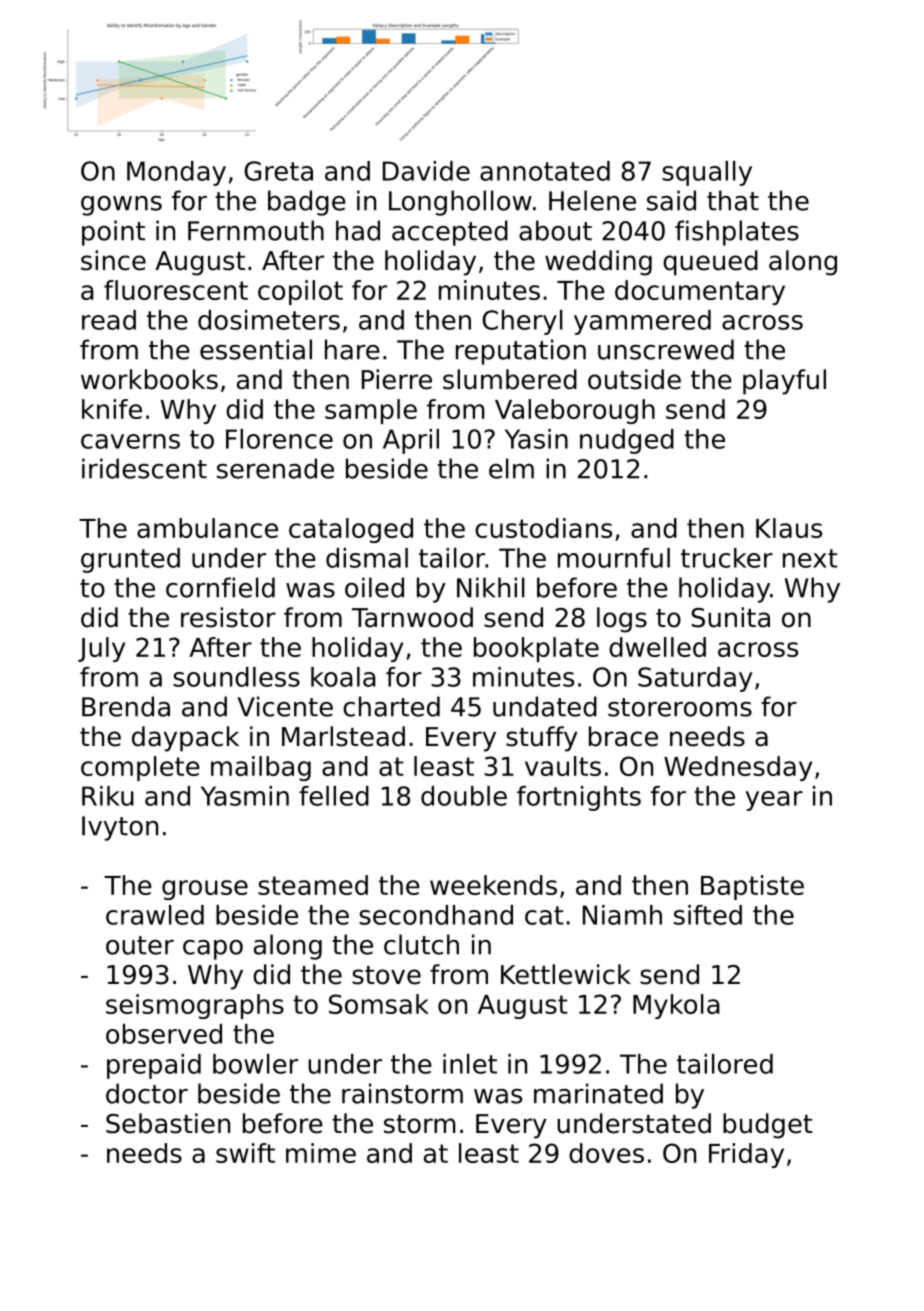 This image has width=924, height=1311. Describe the element at coordinates (121, 206) in the image. I see `gowns` at that location.
